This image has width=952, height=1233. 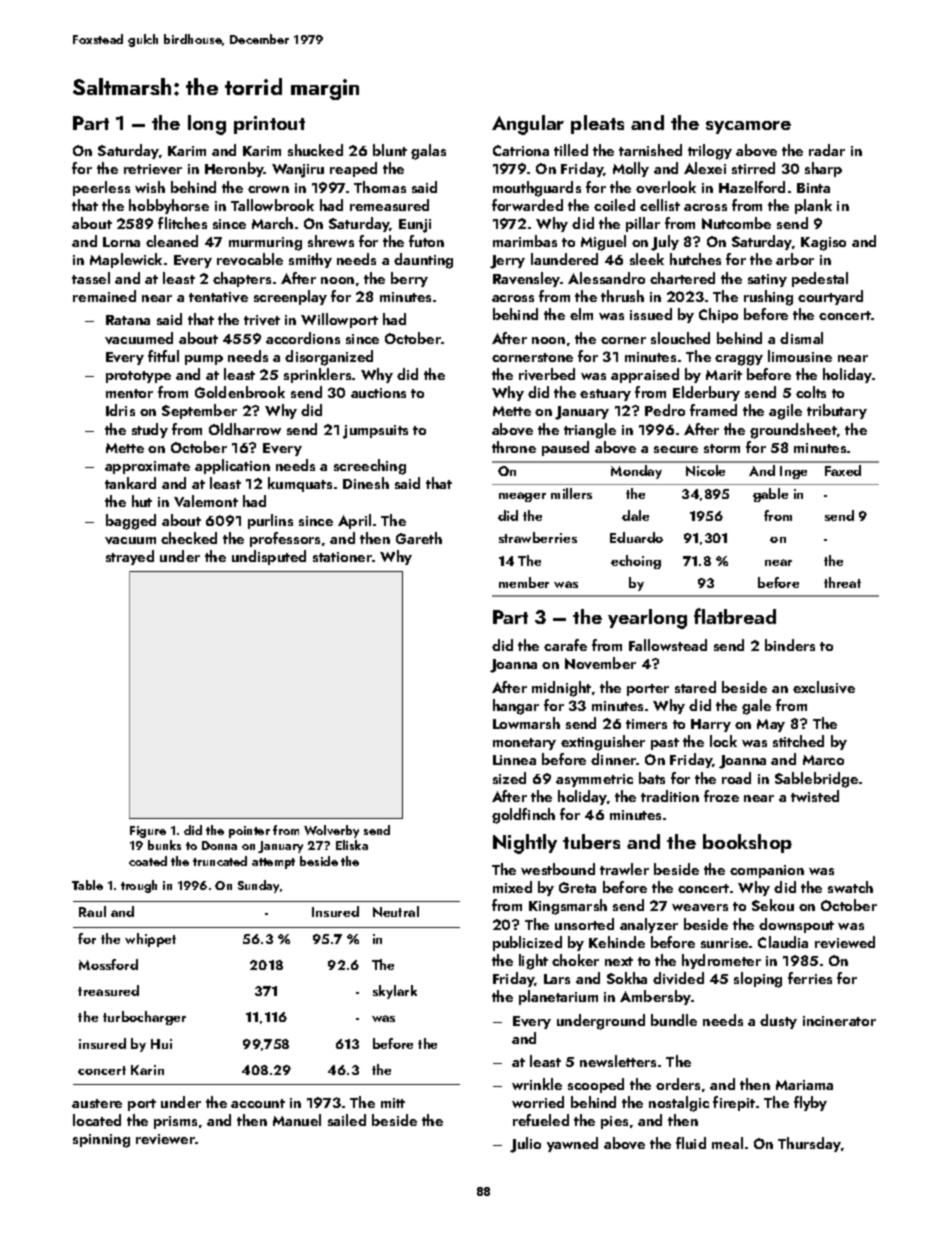 What do you see at coordinates (810, 1103) in the image?
I see `flyby` at bounding box center [810, 1103].
